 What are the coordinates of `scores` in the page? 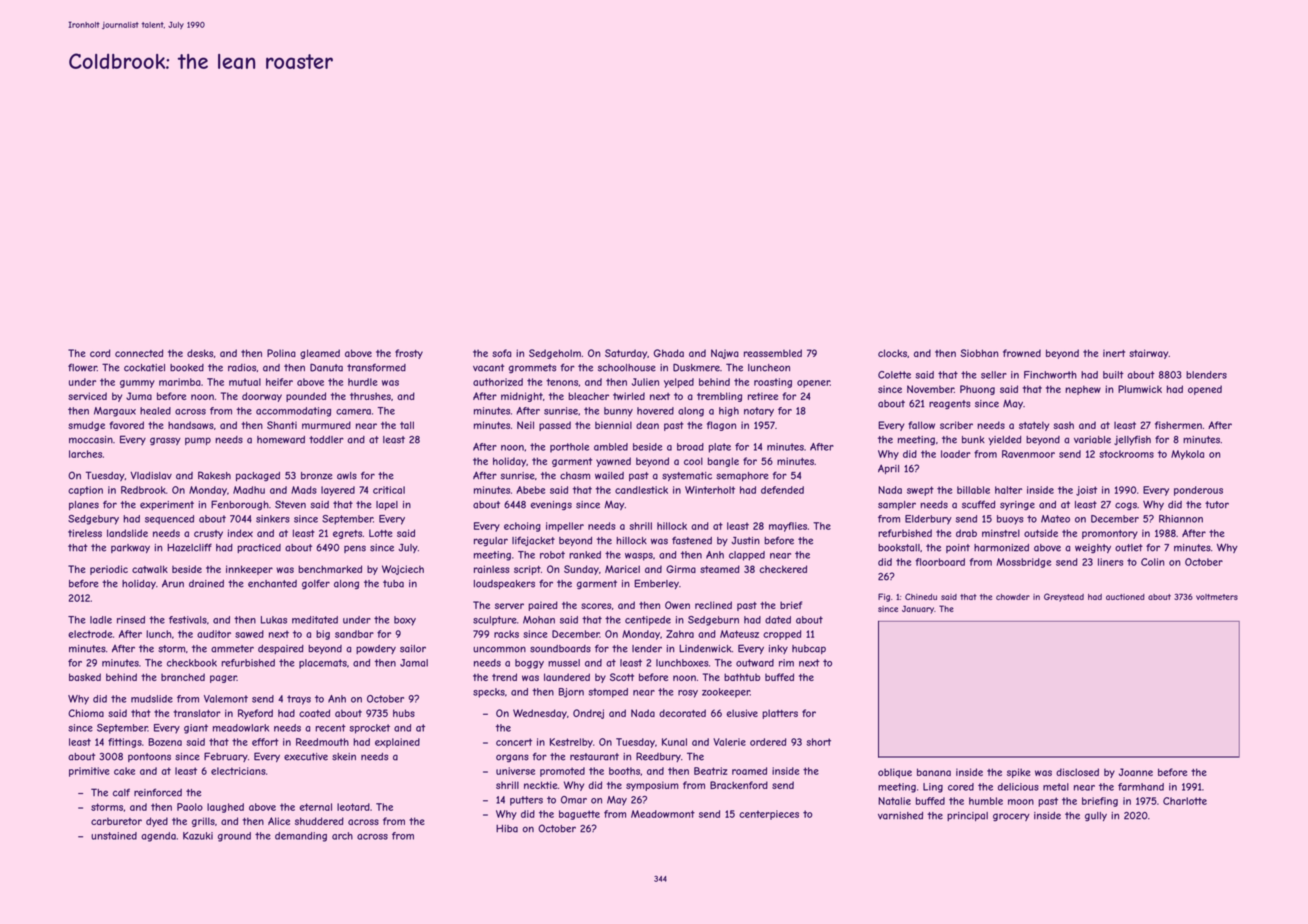 It's located at (596, 606).
